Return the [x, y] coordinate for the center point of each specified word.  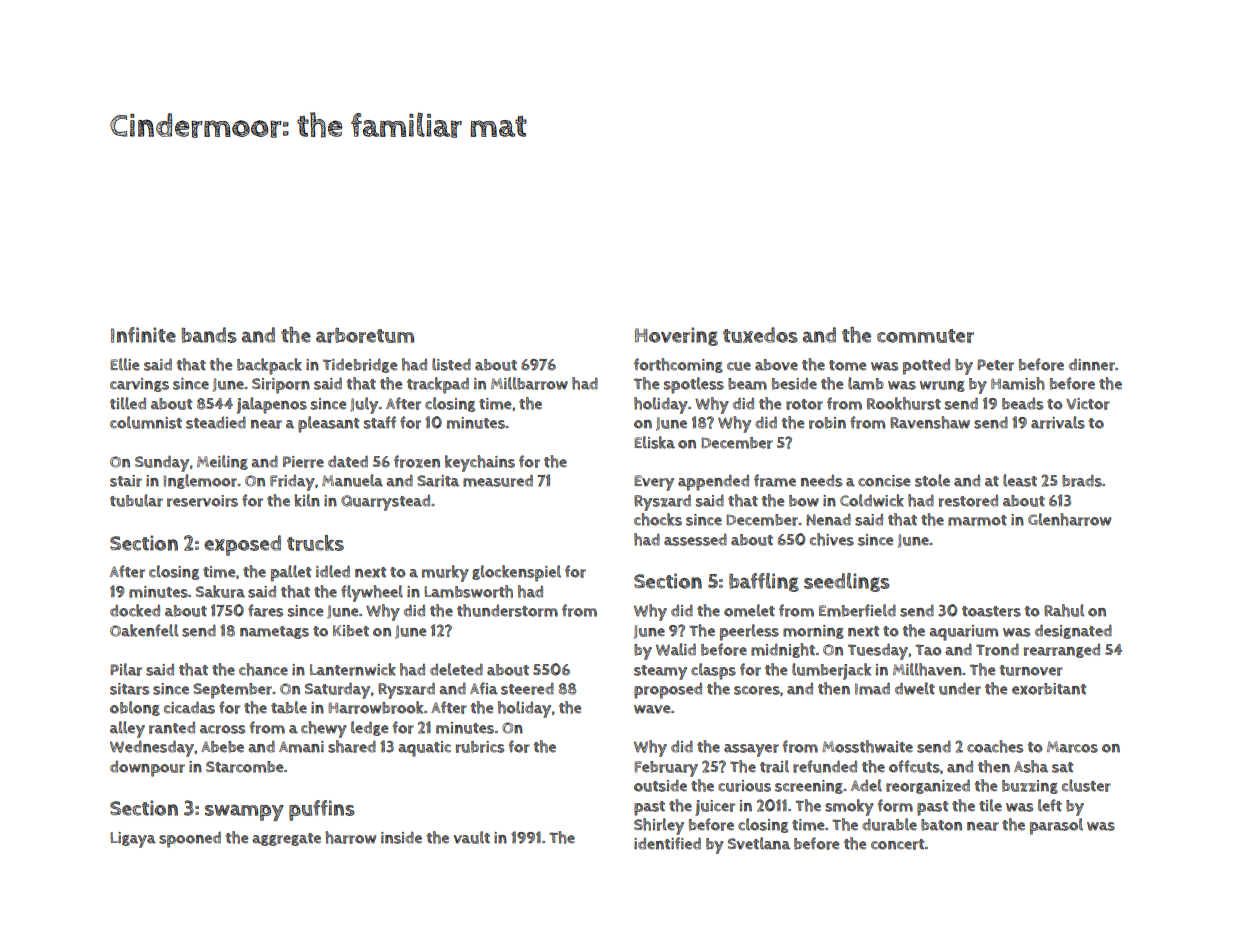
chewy [324, 729]
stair [126, 481]
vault [471, 837]
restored [968, 501]
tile [990, 805]
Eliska [654, 442]
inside [401, 837]
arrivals [1058, 422]
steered [527, 688]
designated [1073, 631]
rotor [804, 404]
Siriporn [281, 386]
